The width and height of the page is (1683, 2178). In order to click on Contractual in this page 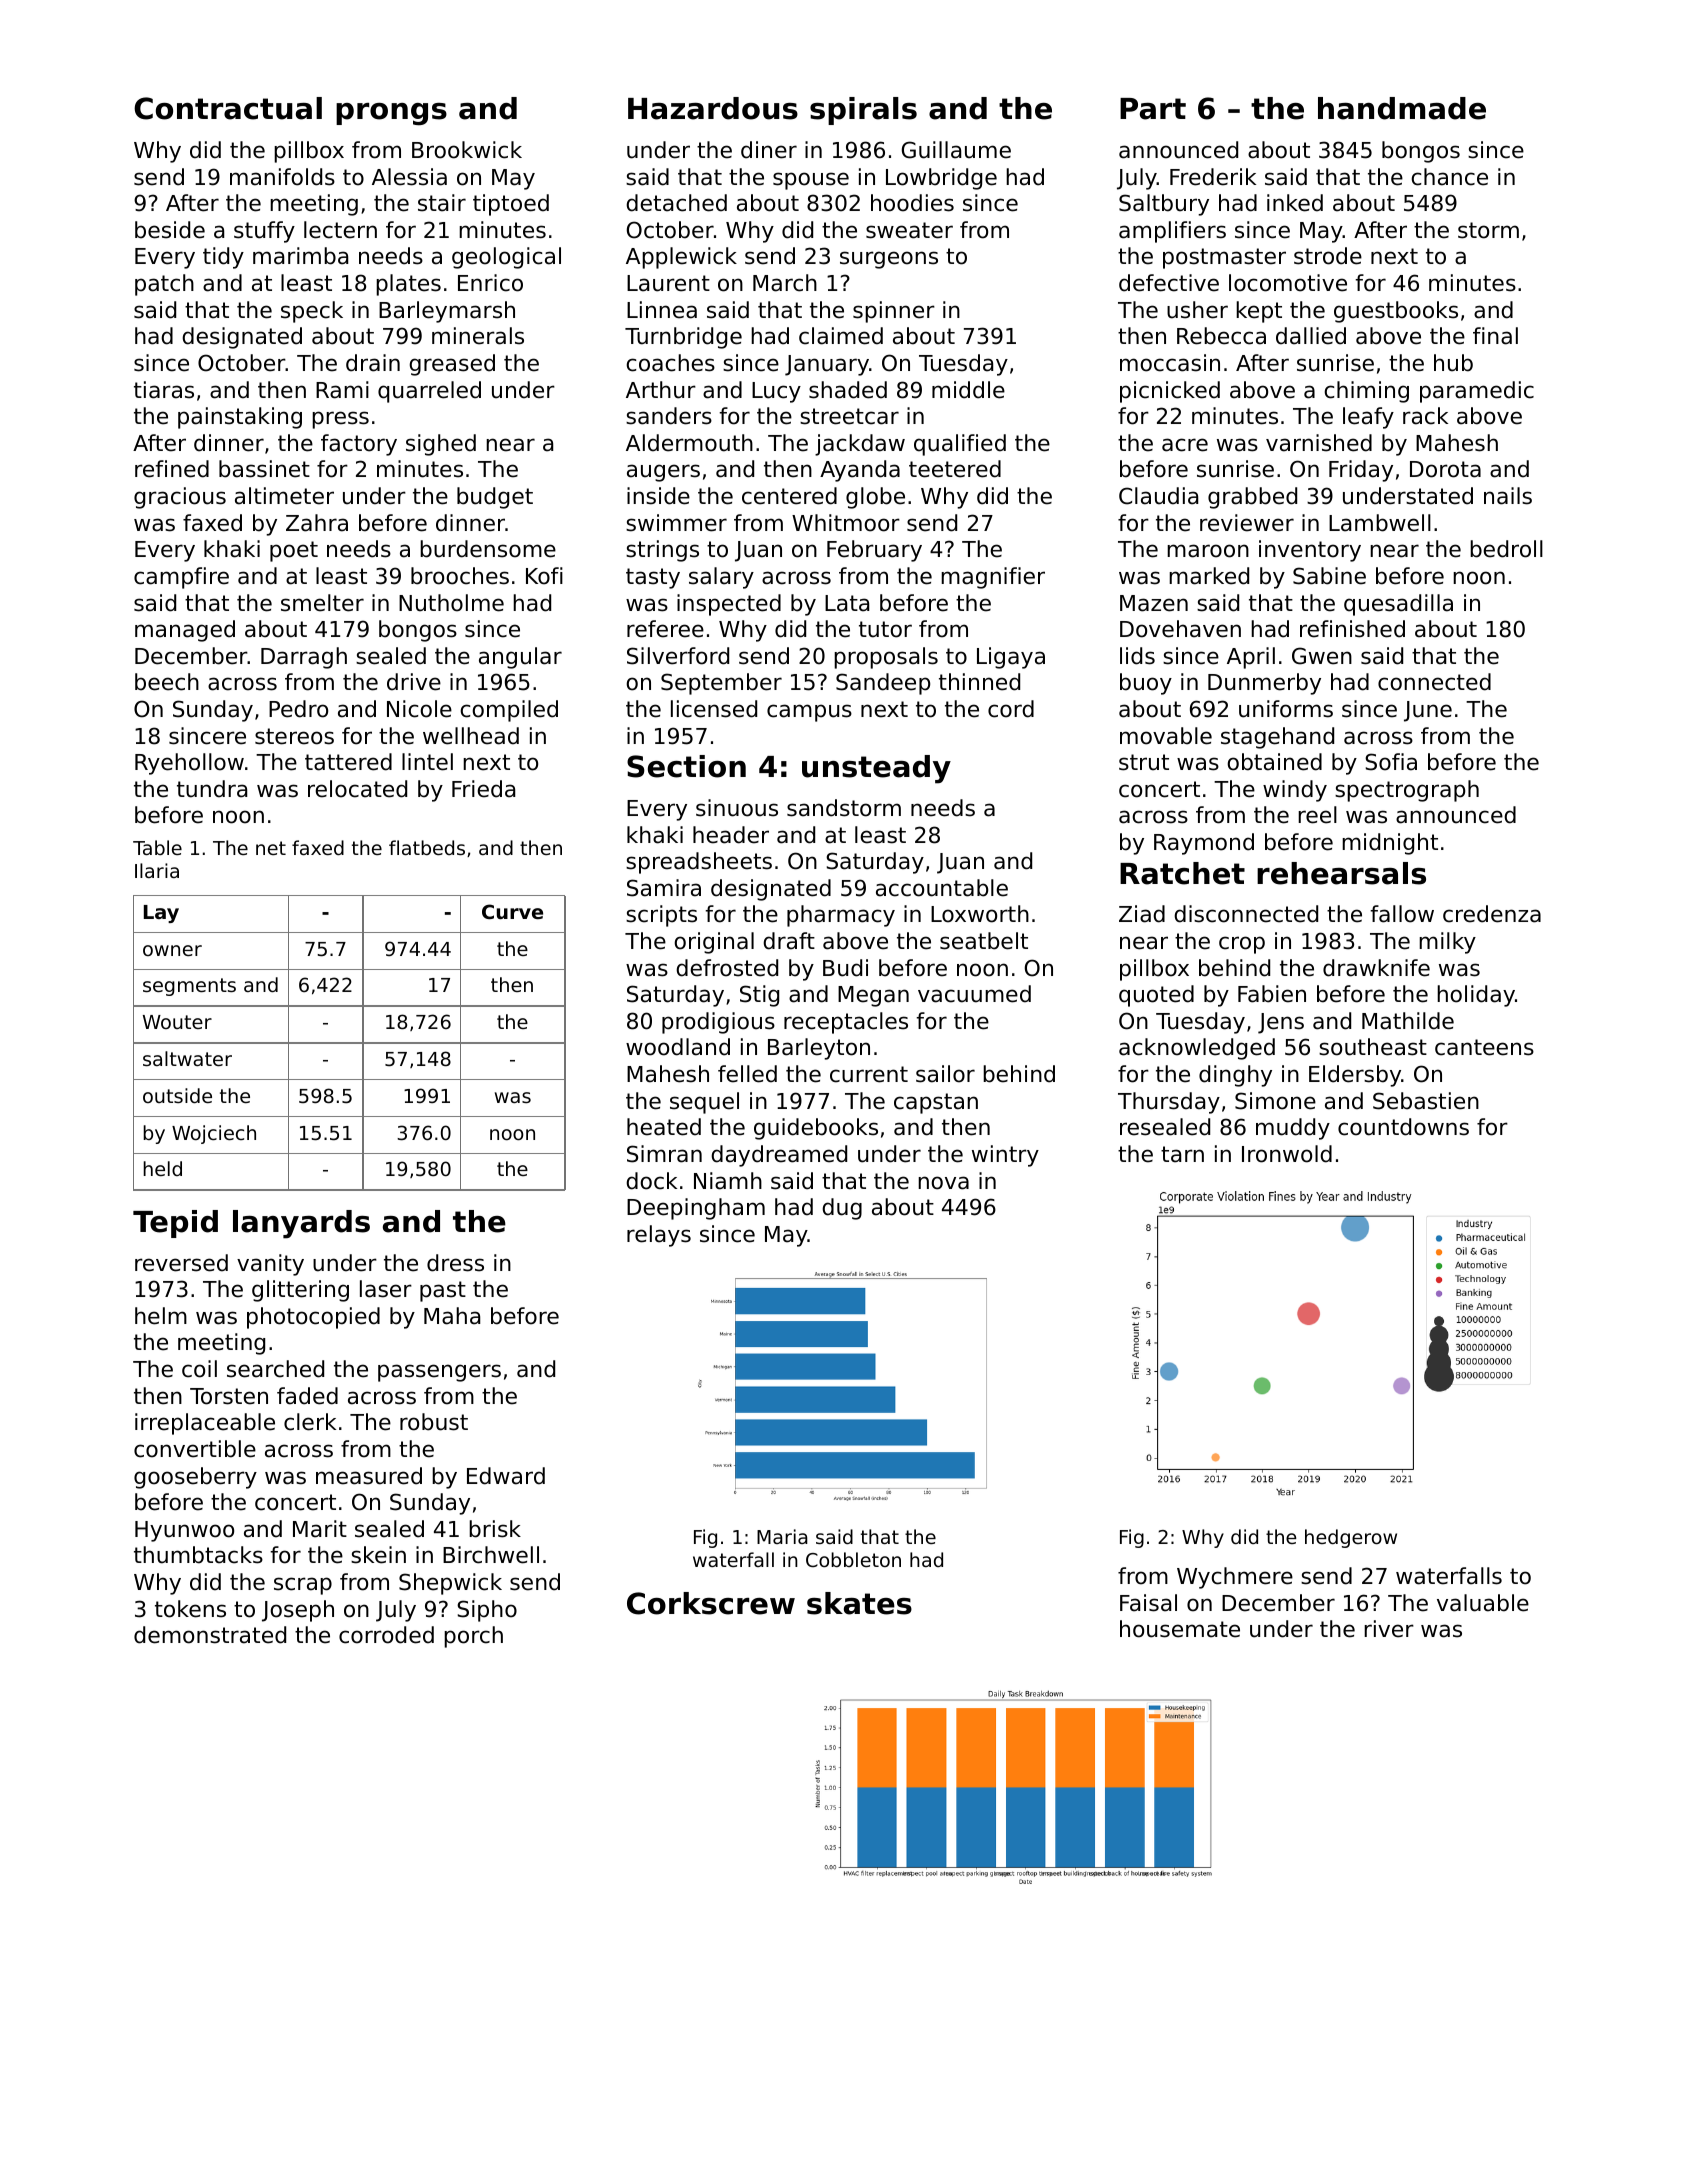, I will do `click(228, 108)`.
